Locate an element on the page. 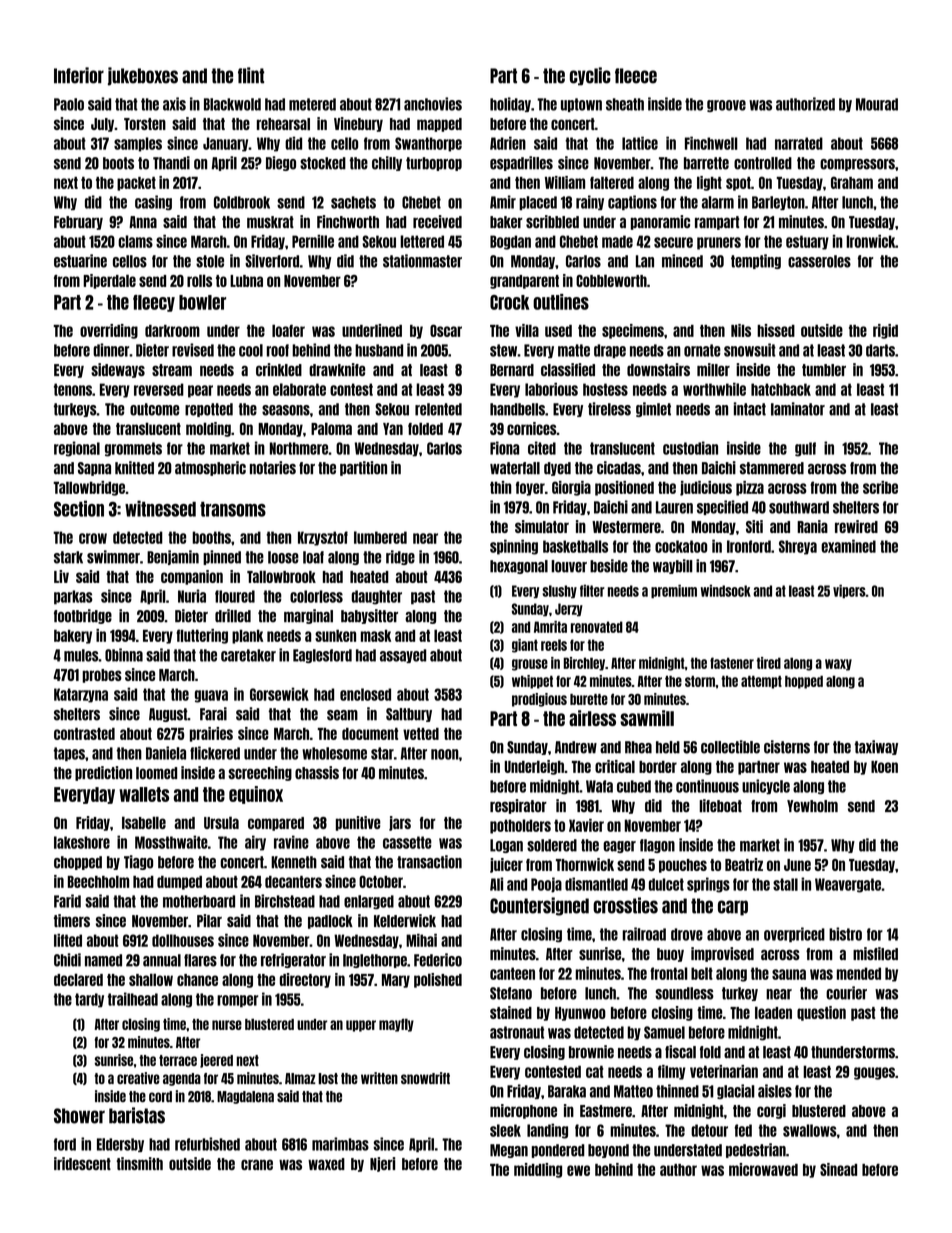 Image resolution: width=952 pixels, height=1233 pixels. cornices is located at coordinates (532, 428).
